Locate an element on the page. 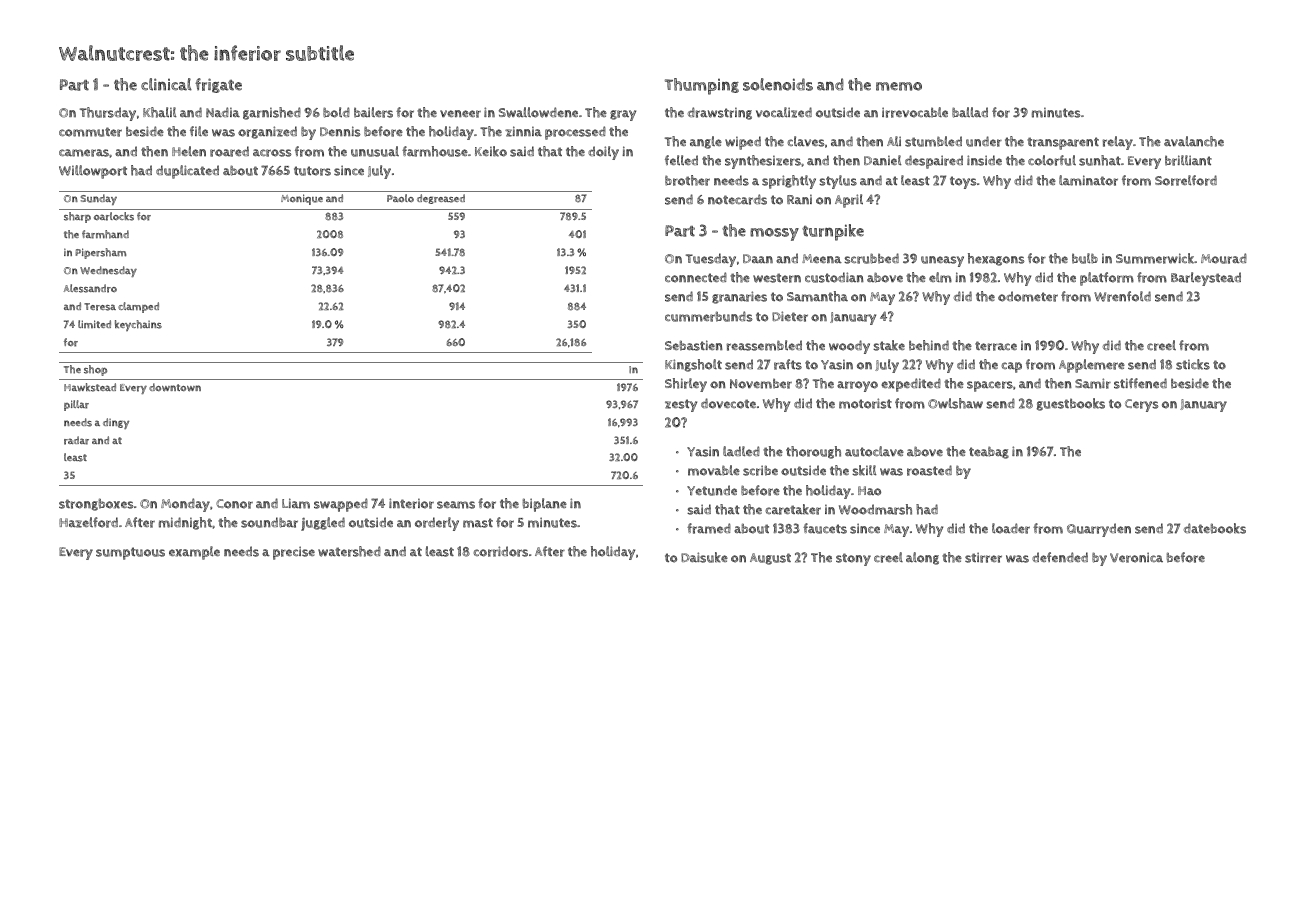  vocalized is located at coordinates (784, 112).
